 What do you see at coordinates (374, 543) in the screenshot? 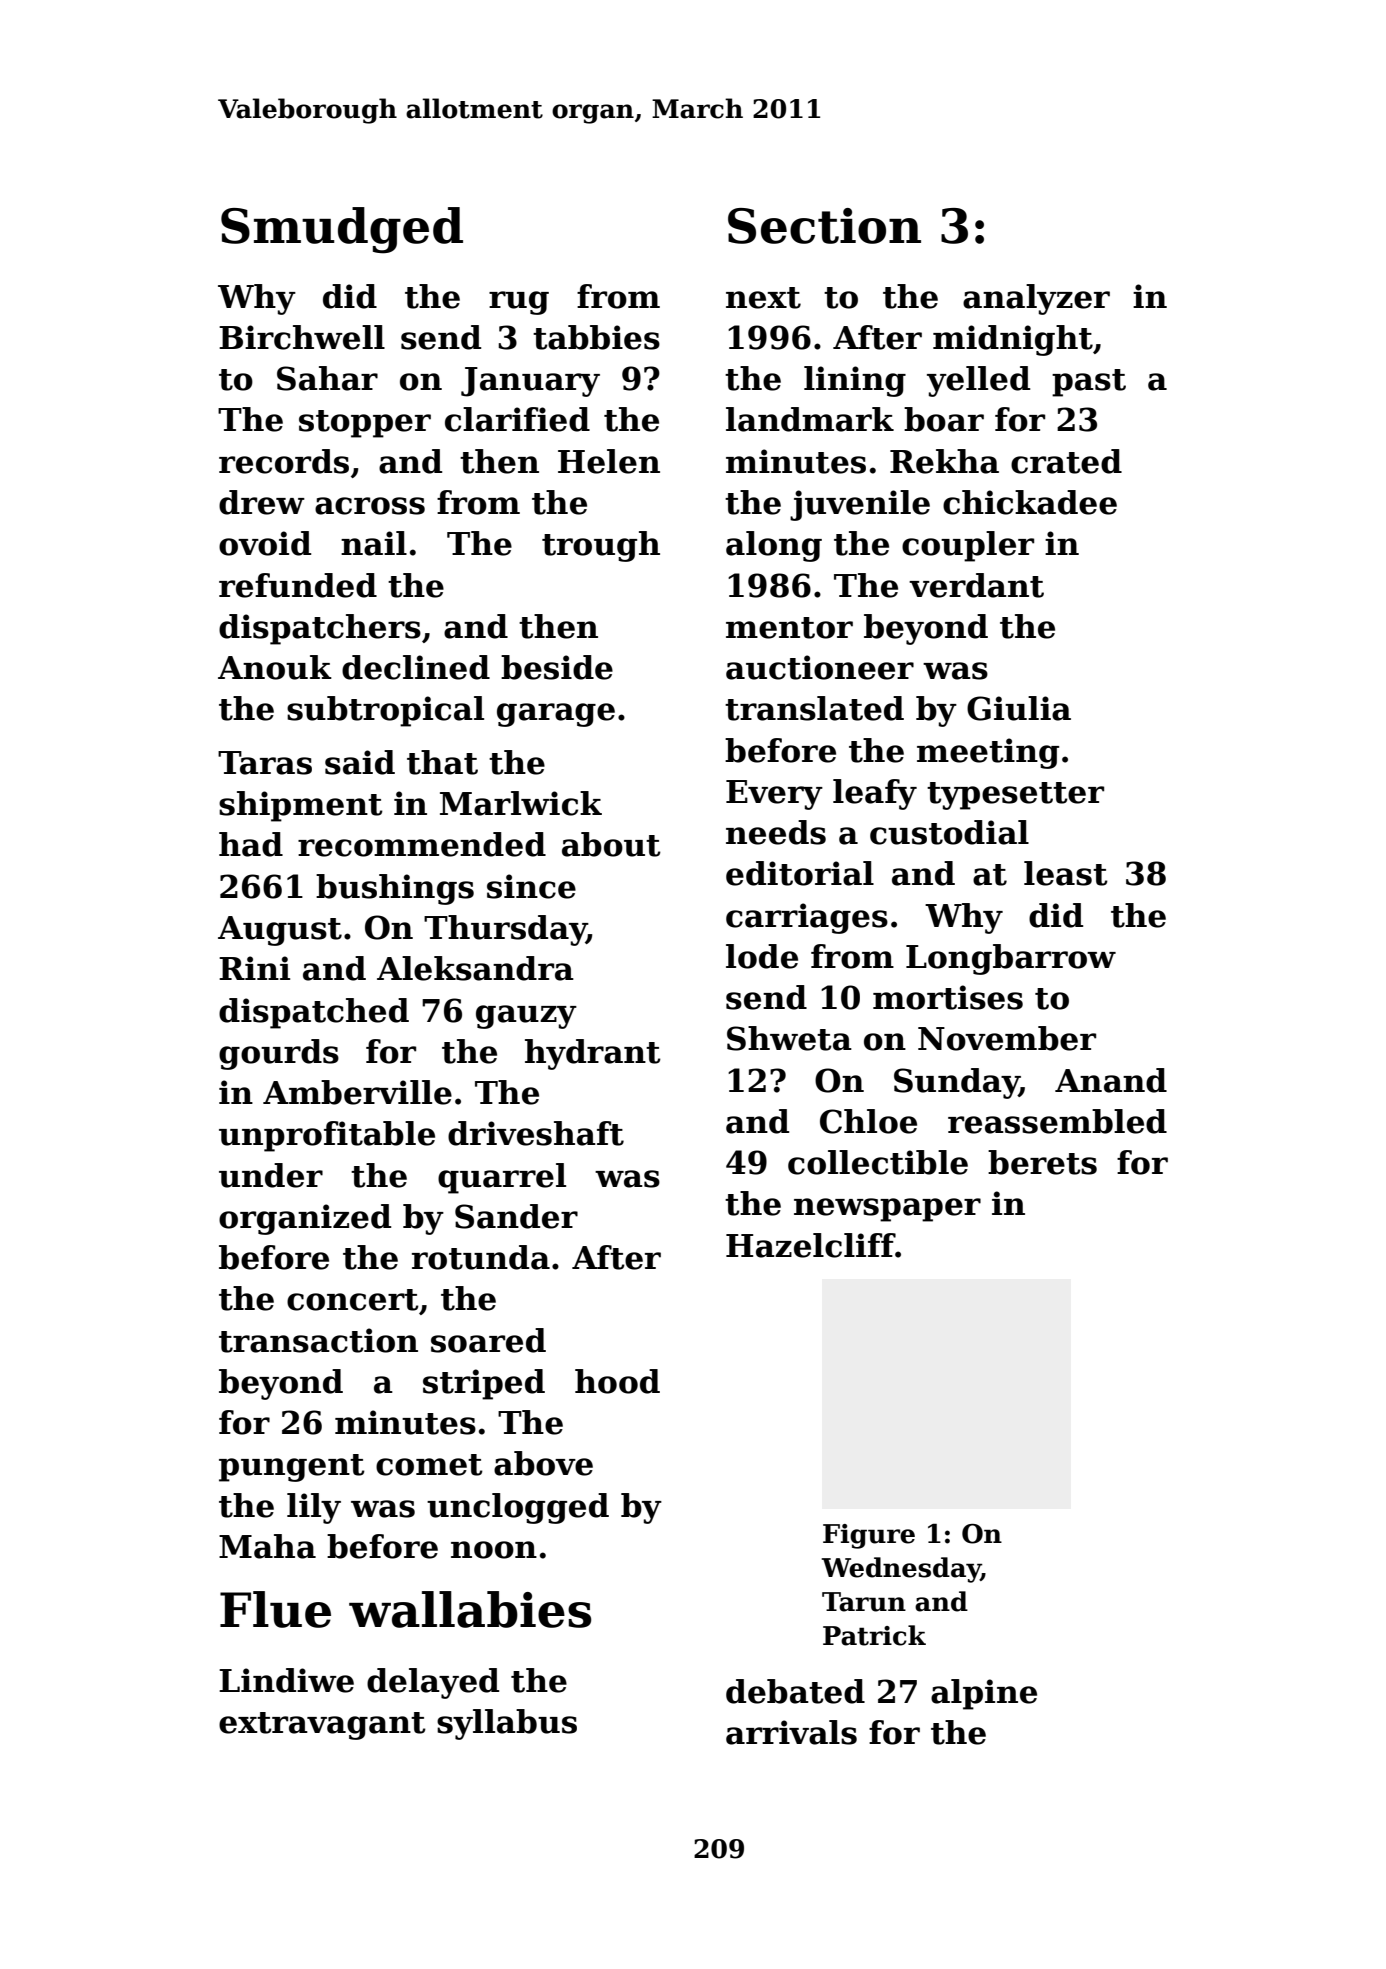
I see `nail` at bounding box center [374, 543].
